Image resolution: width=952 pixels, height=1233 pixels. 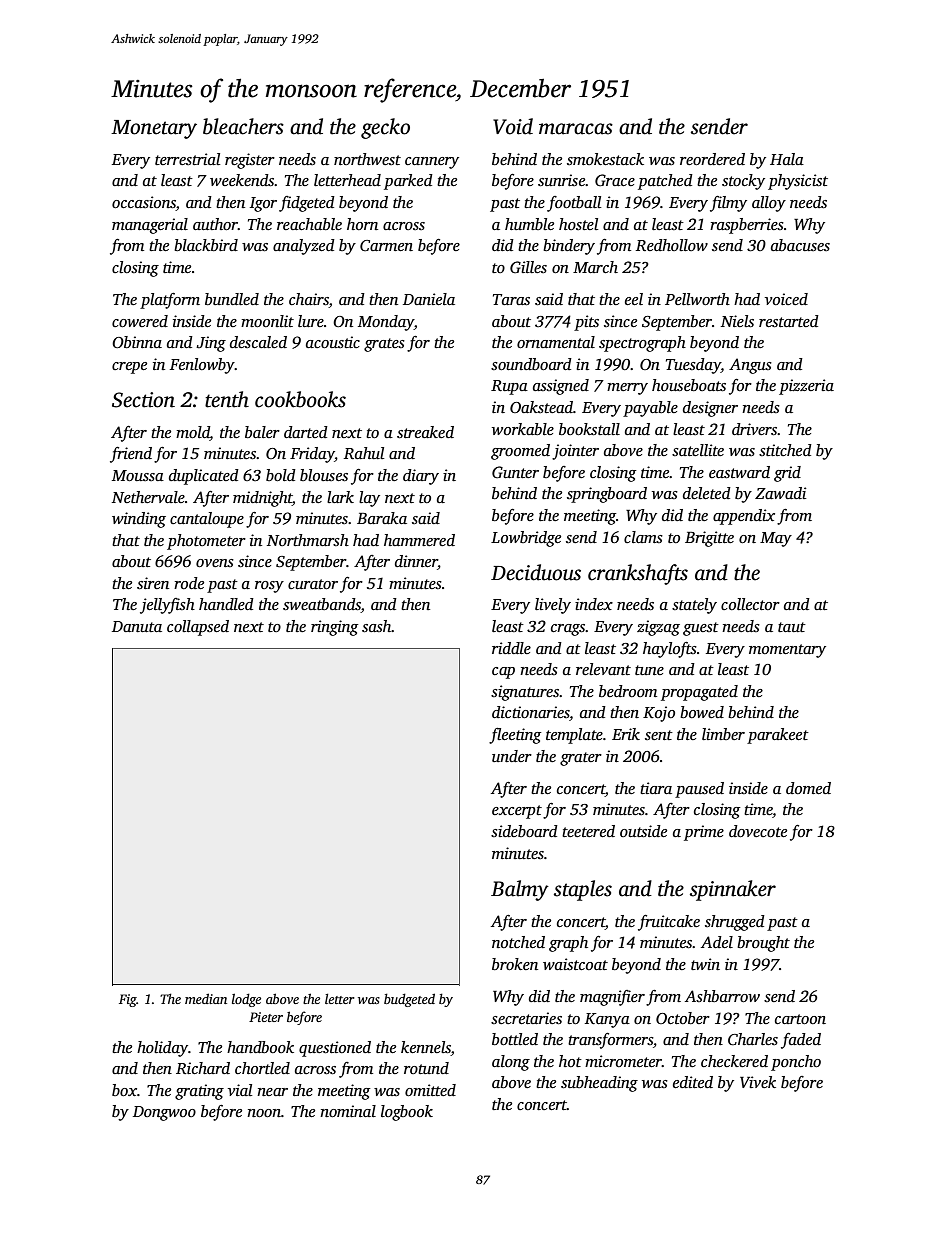 I want to click on humble, so click(x=529, y=224).
